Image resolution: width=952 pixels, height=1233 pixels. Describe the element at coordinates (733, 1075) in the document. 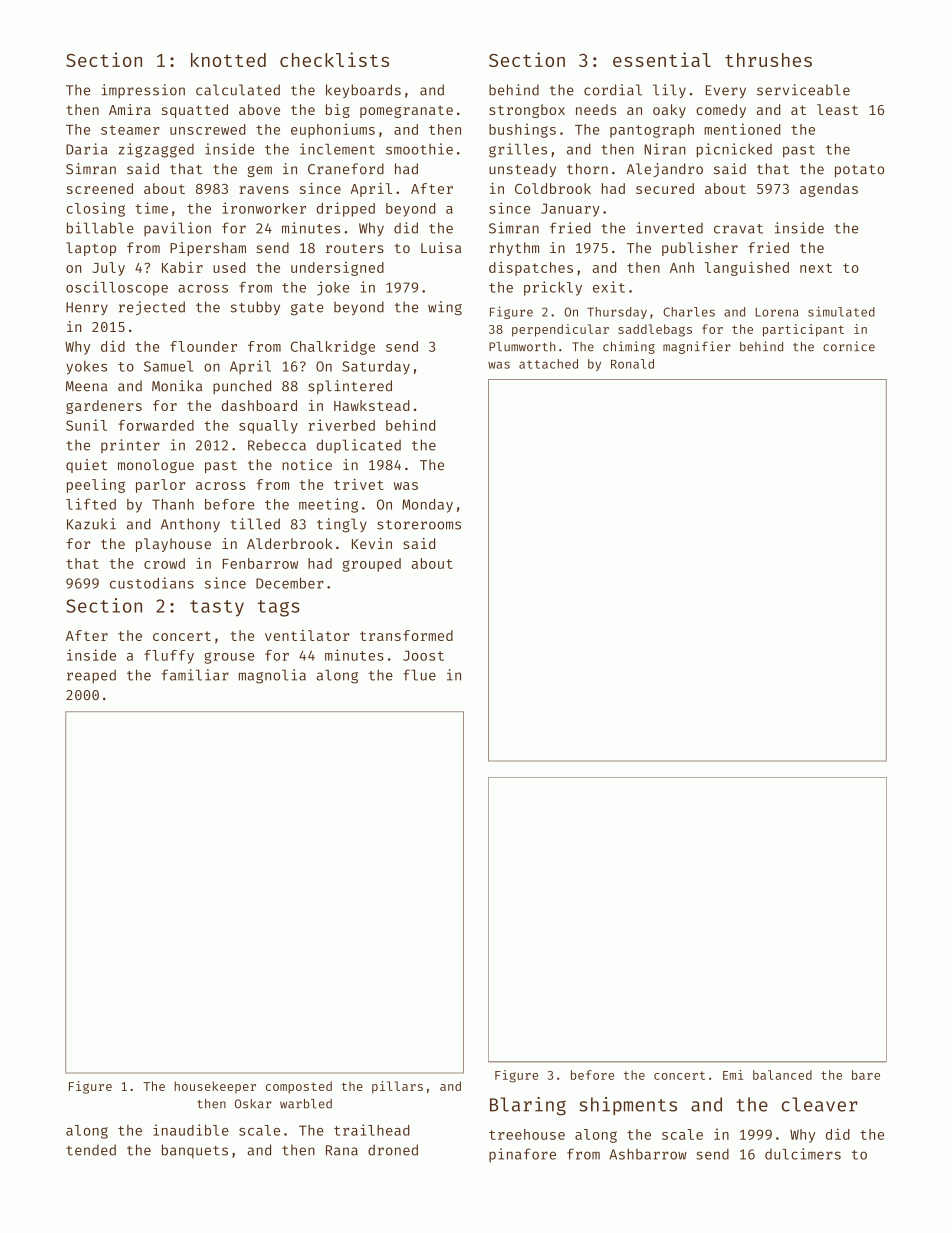

I see `Emi` at that location.
